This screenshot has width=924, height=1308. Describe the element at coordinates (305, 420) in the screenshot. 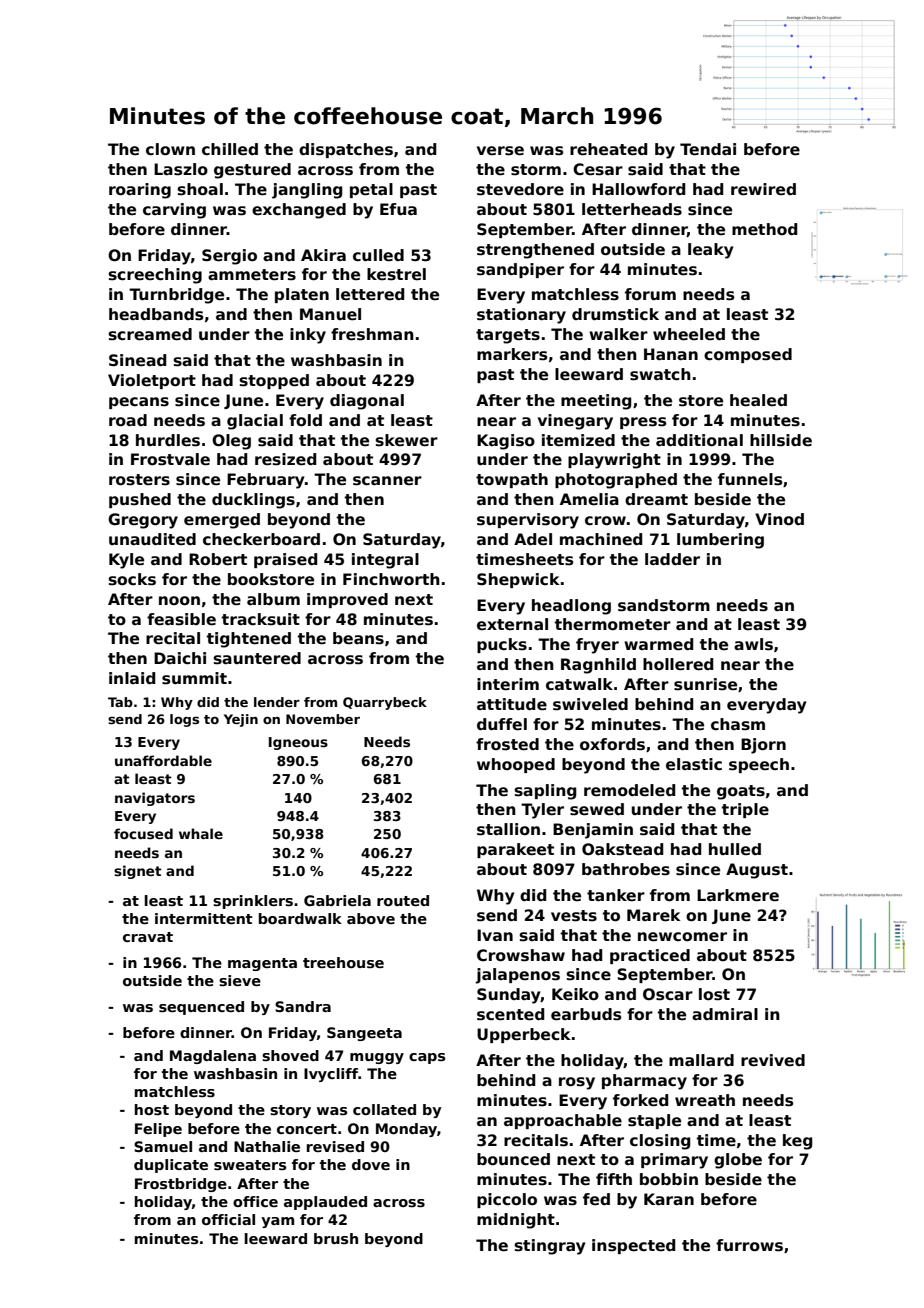

I see `fold` at that location.
